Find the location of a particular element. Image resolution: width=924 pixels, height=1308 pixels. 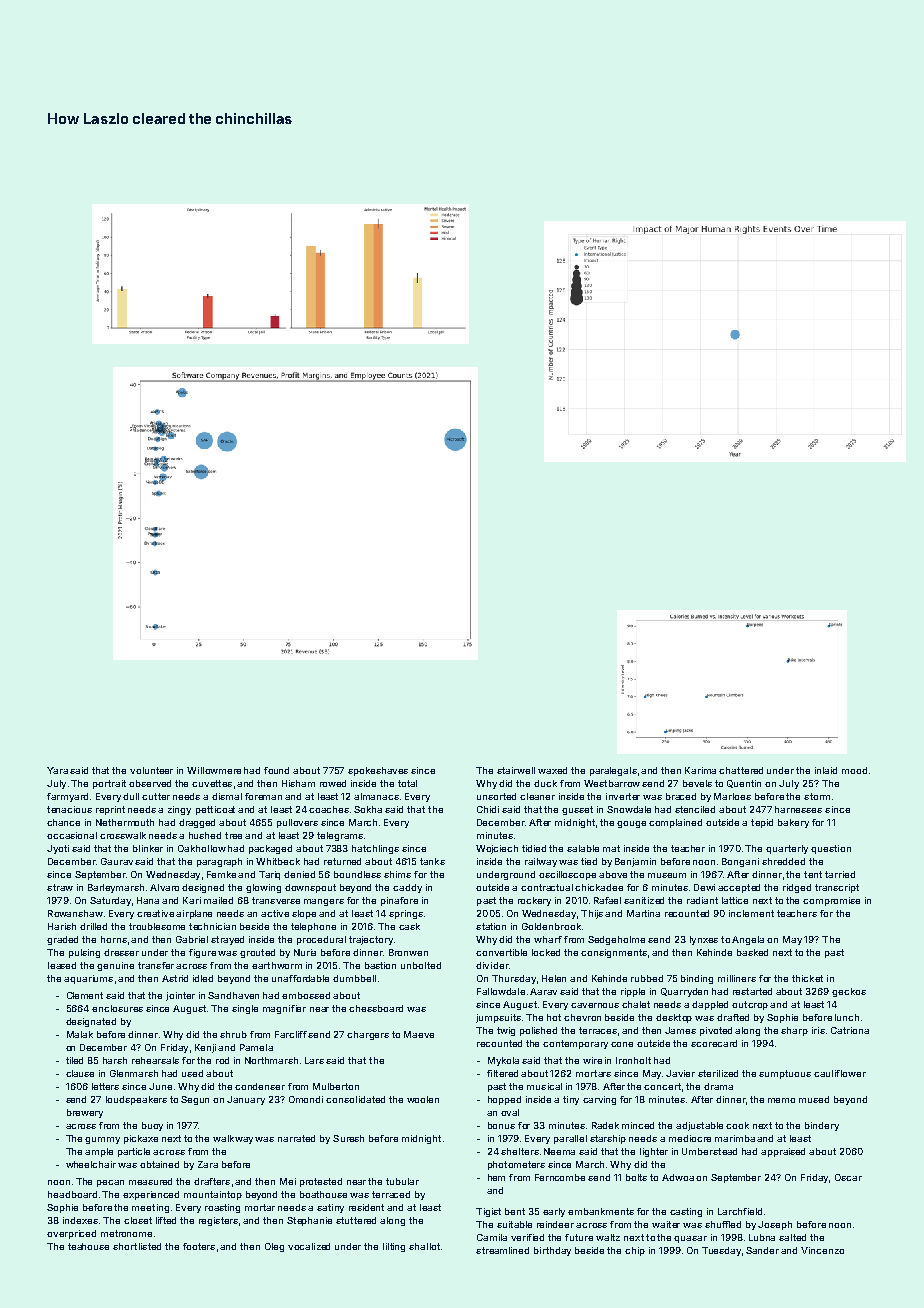

chattered is located at coordinates (741, 770).
